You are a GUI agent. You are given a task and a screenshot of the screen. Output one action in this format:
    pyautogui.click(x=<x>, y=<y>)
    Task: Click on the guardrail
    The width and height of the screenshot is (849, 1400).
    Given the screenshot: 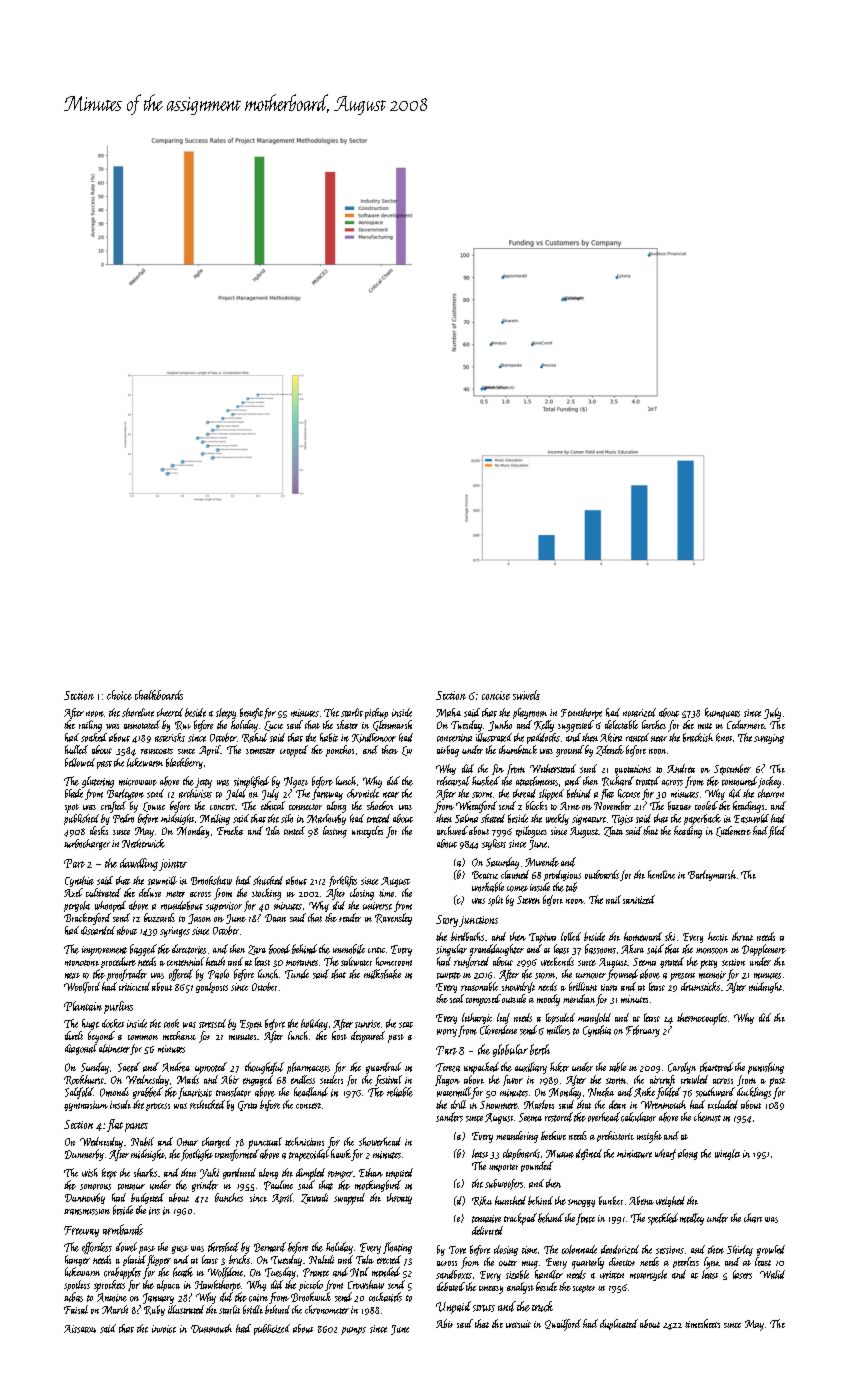 What is the action you would take?
    pyautogui.click(x=383, y=1068)
